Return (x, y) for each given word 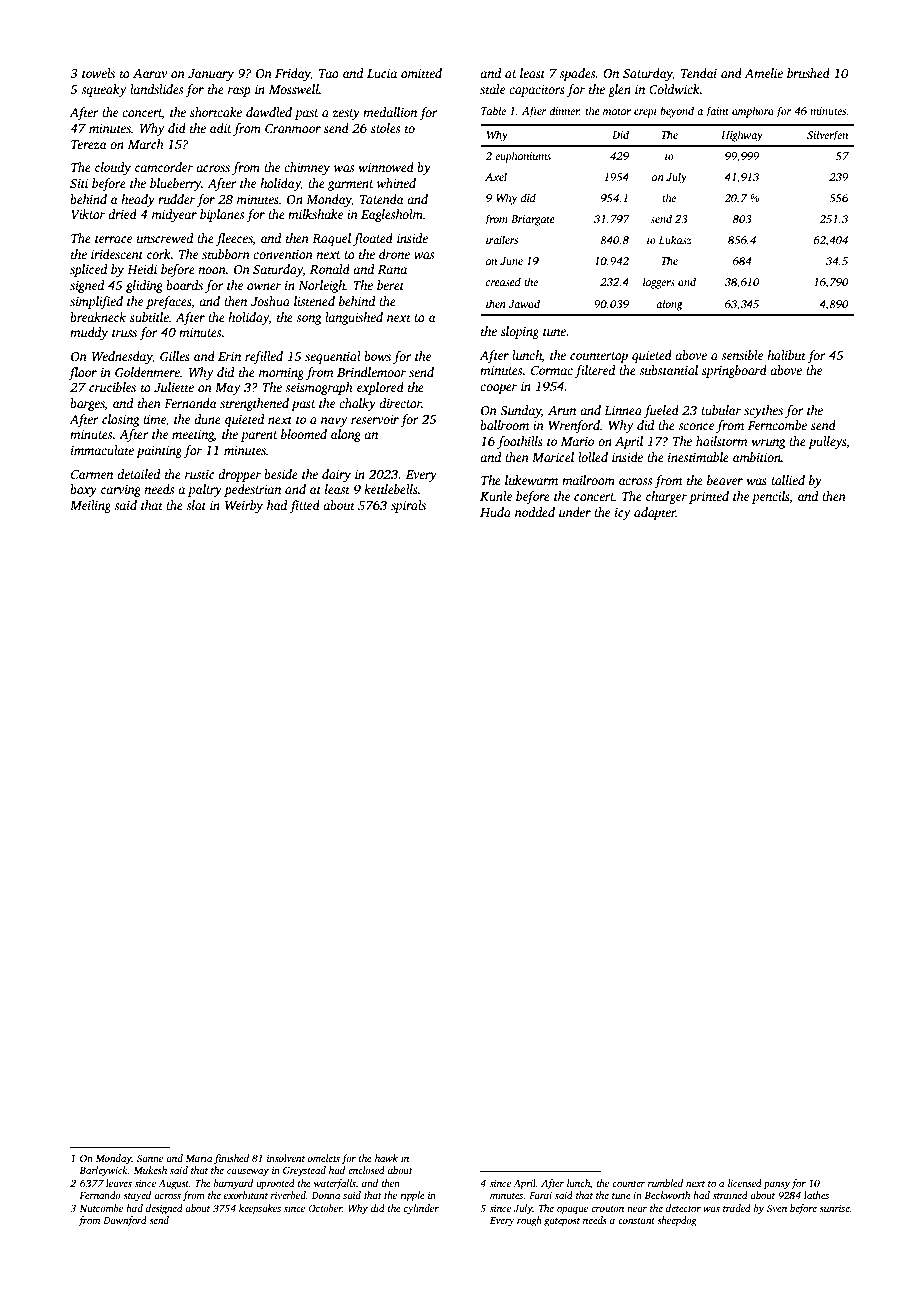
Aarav (150, 73)
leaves (119, 1183)
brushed (808, 73)
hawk (386, 1158)
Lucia (382, 73)
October (325, 1208)
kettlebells (391, 489)
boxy (83, 490)
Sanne (150, 1158)
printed (709, 497)
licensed (745, 1183)
